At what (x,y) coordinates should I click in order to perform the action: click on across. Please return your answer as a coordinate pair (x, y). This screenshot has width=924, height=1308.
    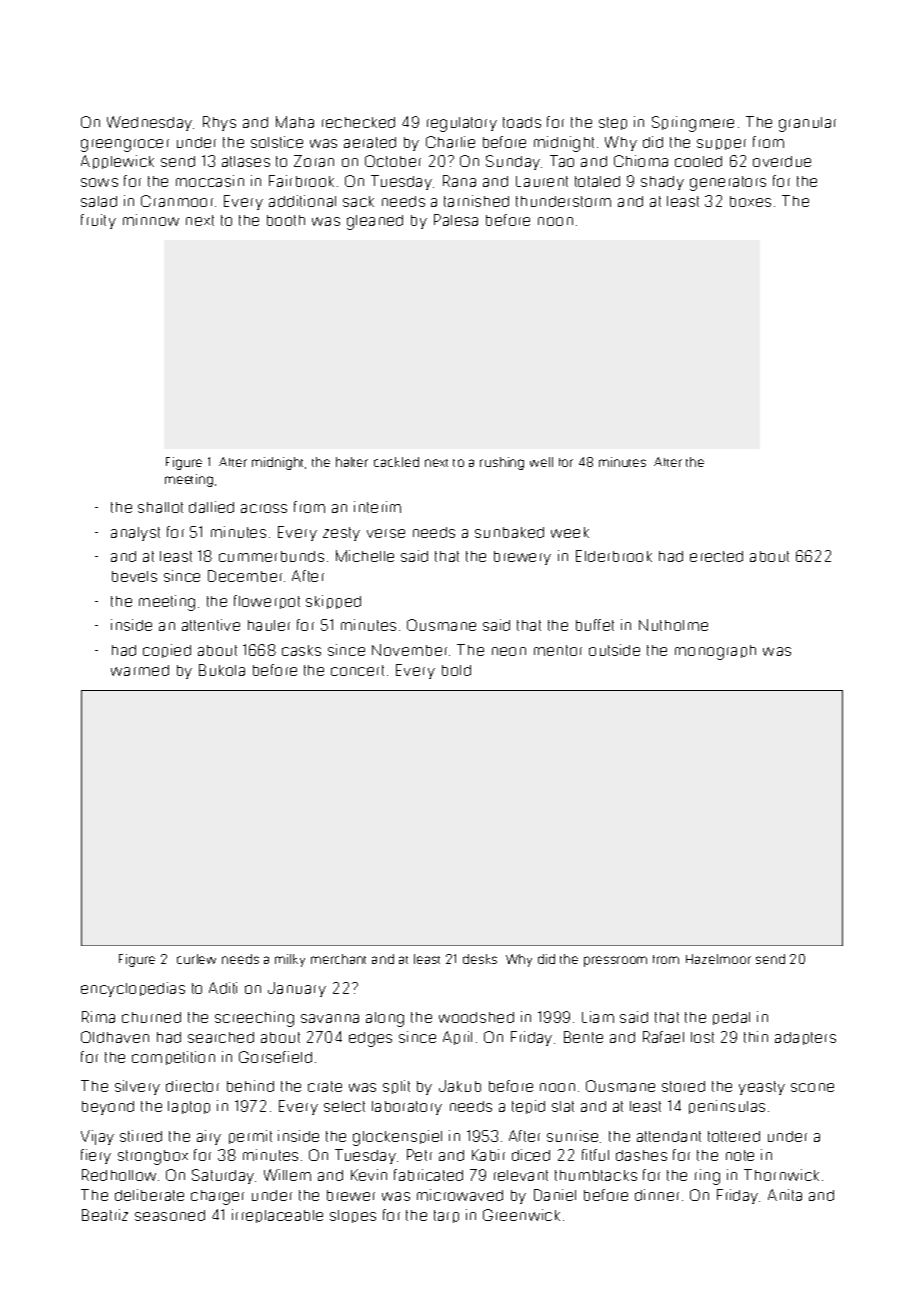
    Looking at the image, I should click on (264, 508).
